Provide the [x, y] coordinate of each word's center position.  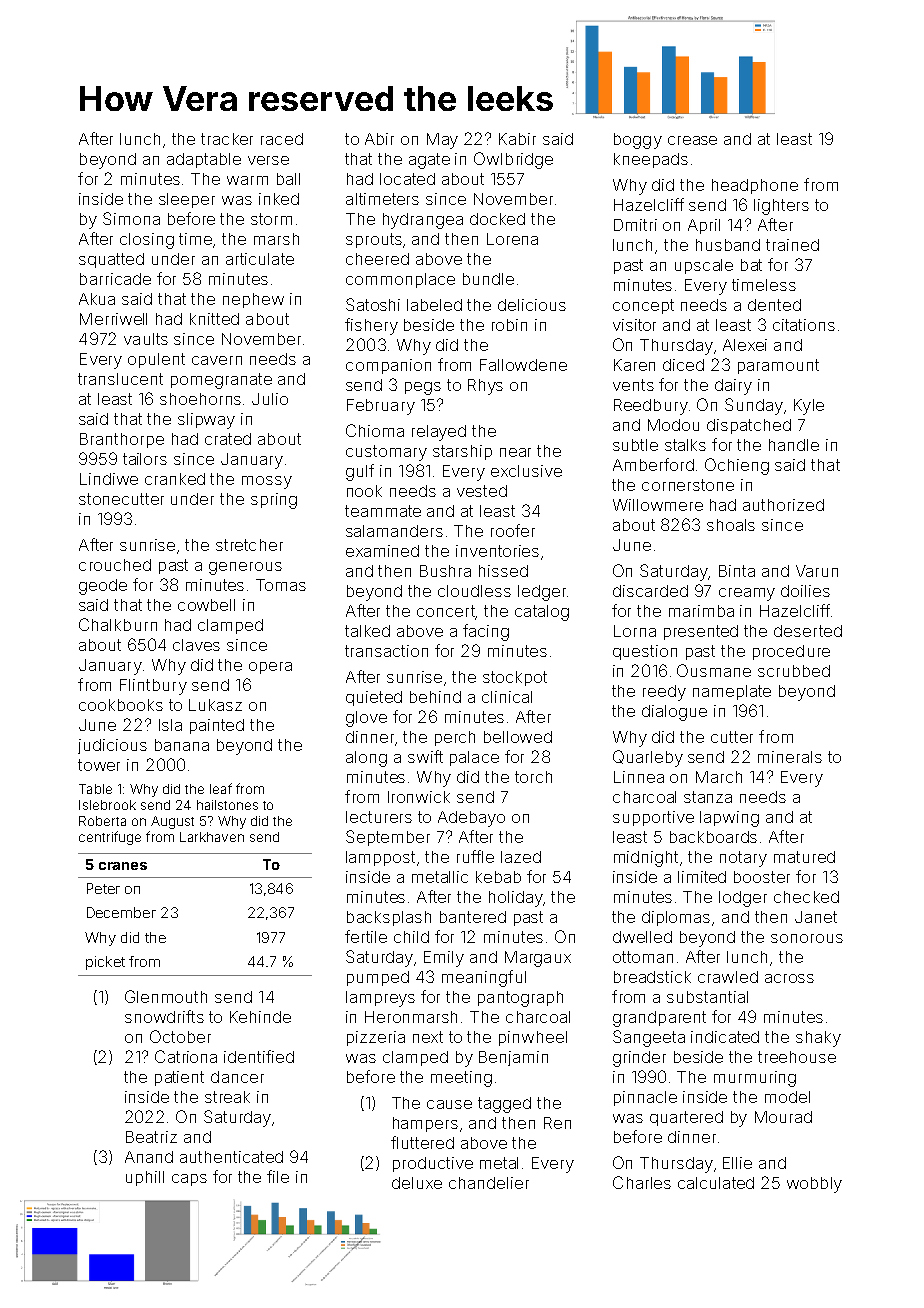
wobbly [814, 1185]
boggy [638, 141]
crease [692, 140]
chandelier [489, 1183]
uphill [145, 1178]
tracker [227, 139]
